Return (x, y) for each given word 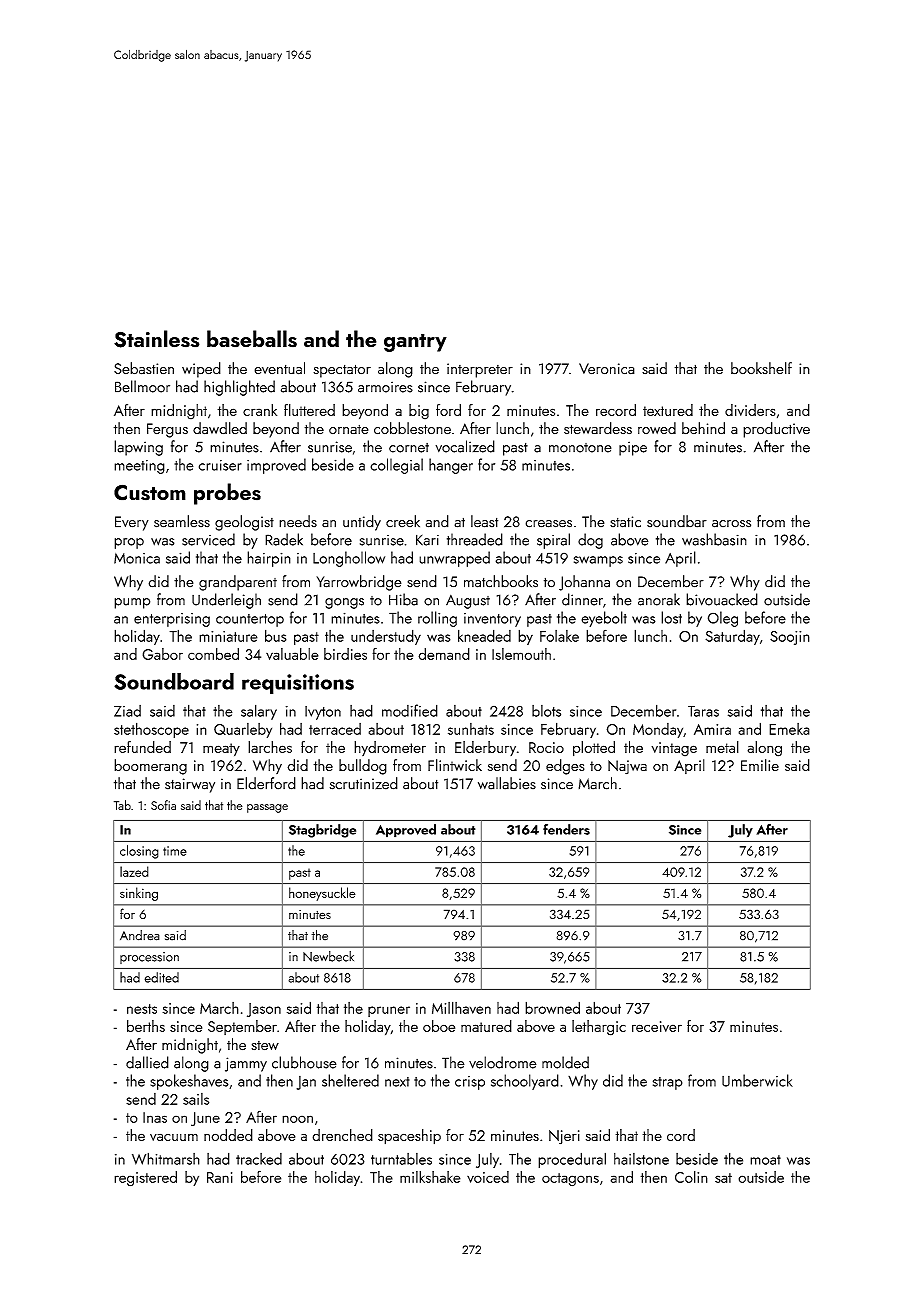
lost (671, 617)
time (175, 851)
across (731, 524)
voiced (488, 1177)
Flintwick (455, 765)
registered (145, 1179)
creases (548, 524)
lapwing (138, 448)
